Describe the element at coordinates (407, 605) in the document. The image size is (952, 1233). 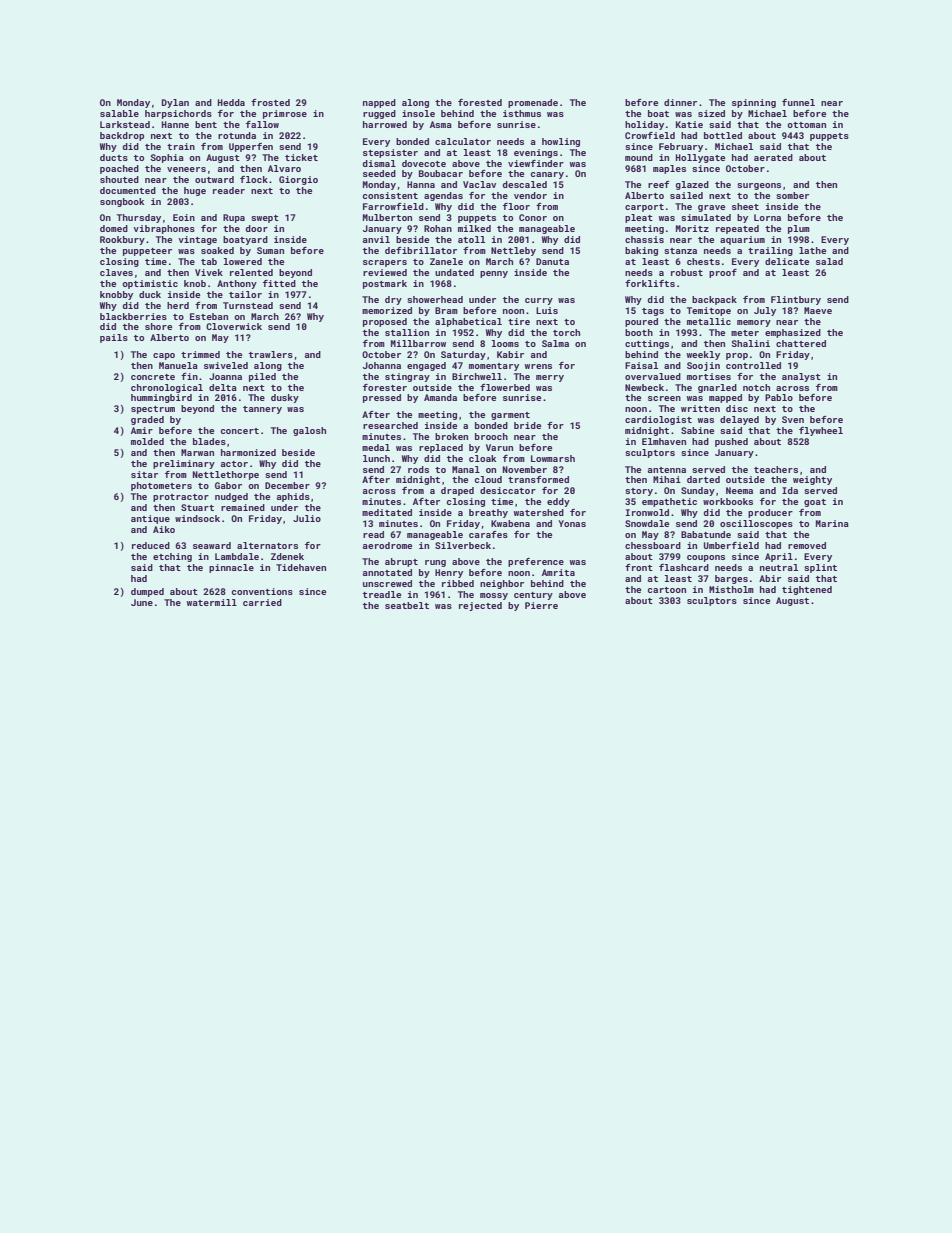
I see `seatbelt` at that location.
